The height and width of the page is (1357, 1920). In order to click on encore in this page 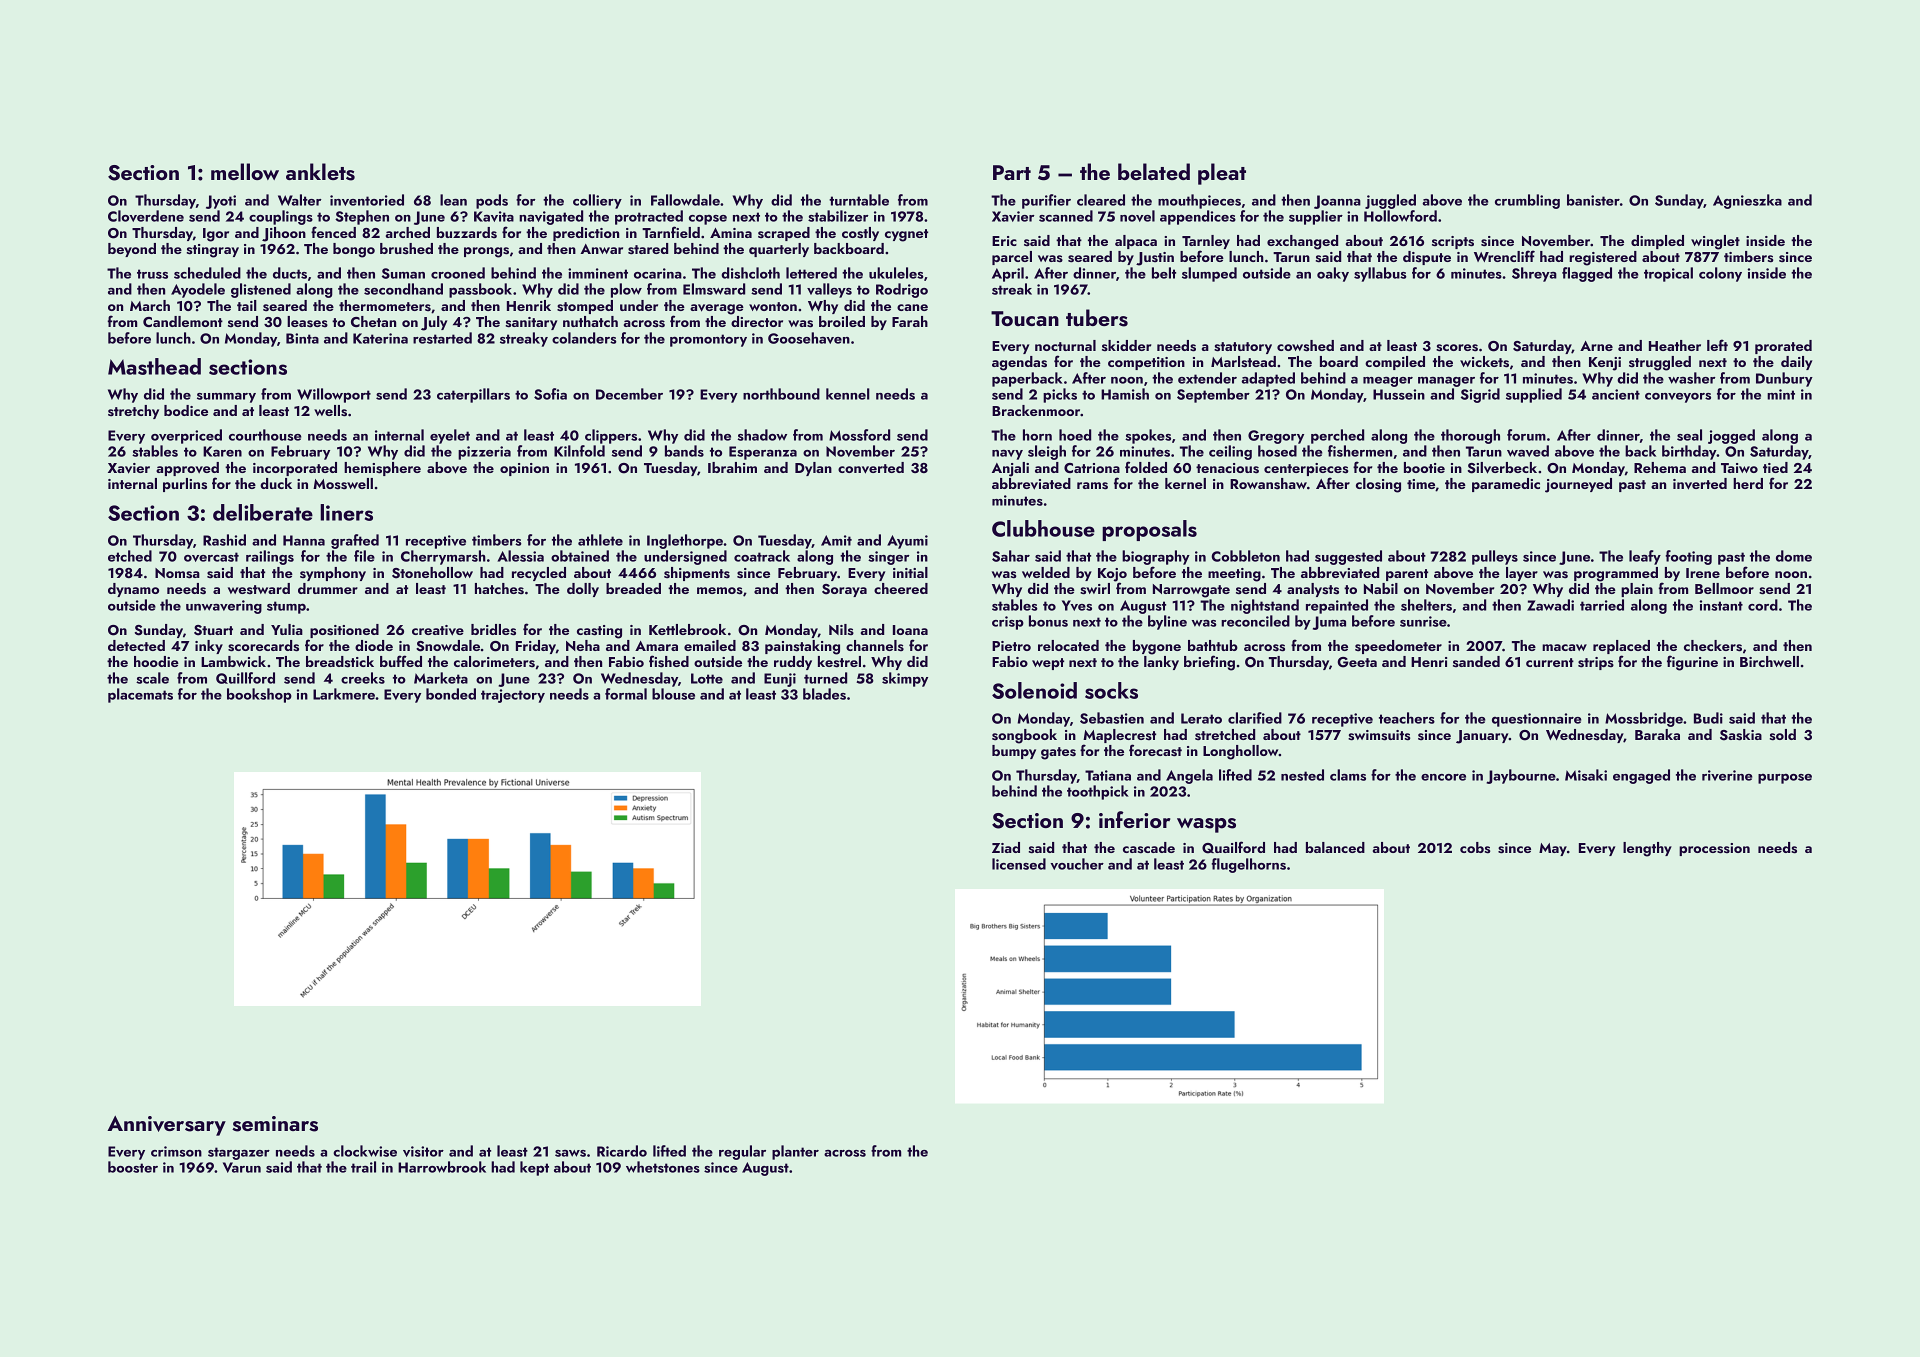, I will do `click(1443, 777)`.
